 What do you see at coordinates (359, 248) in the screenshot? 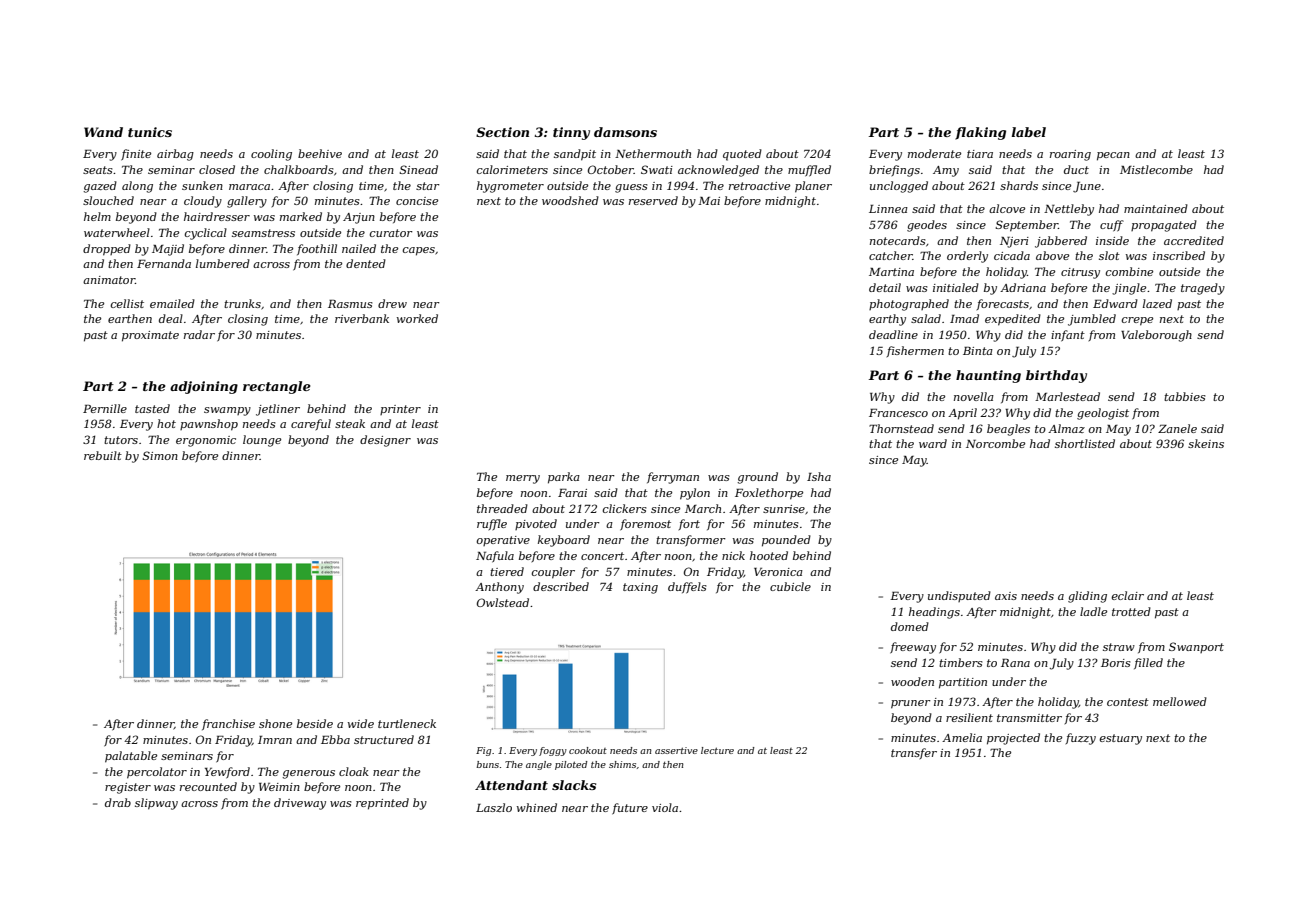
I see `nailed` at bounding box center [359, 248].
